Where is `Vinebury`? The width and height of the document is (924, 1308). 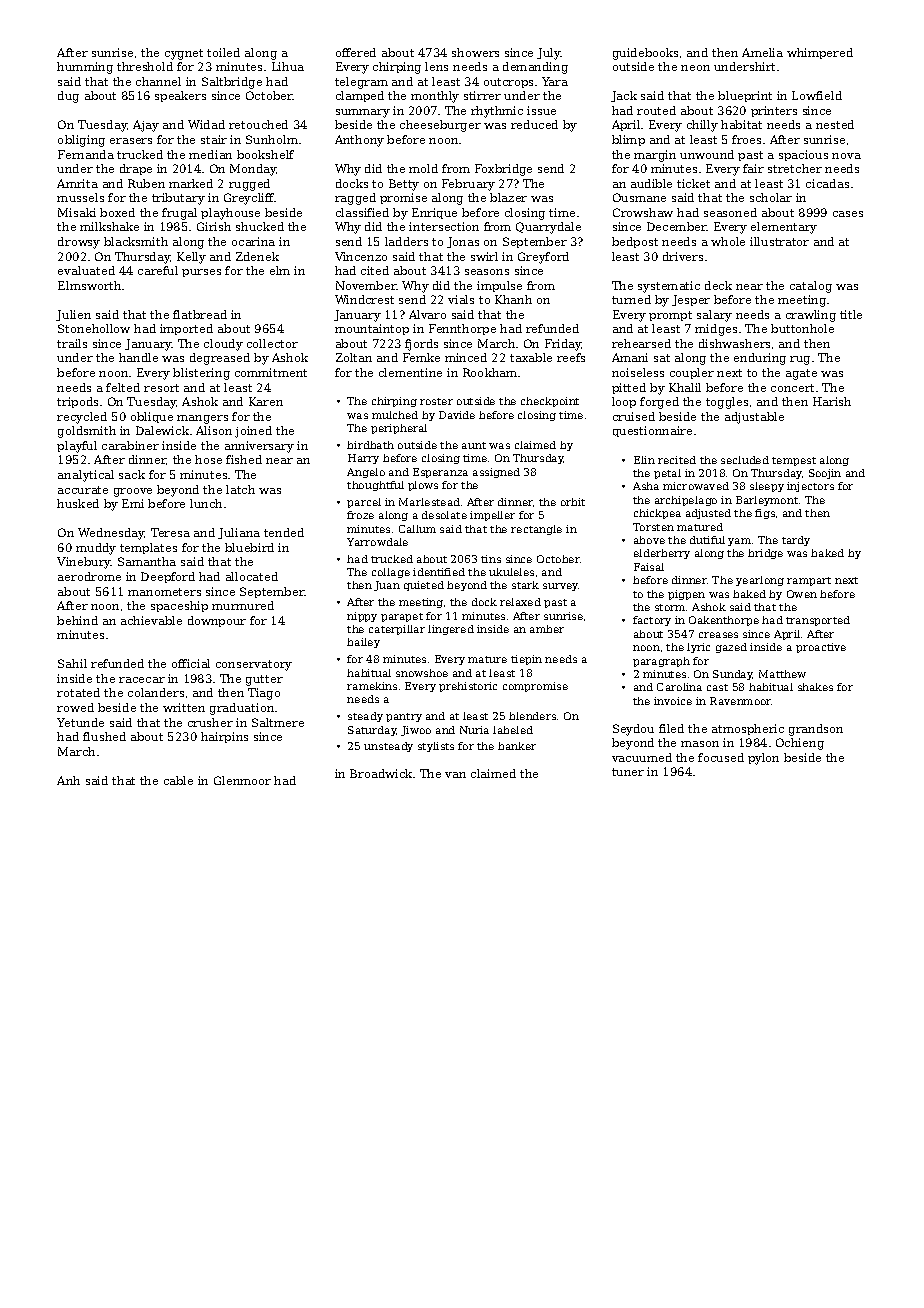 Vinebury is located at coordinates (84, 563).
